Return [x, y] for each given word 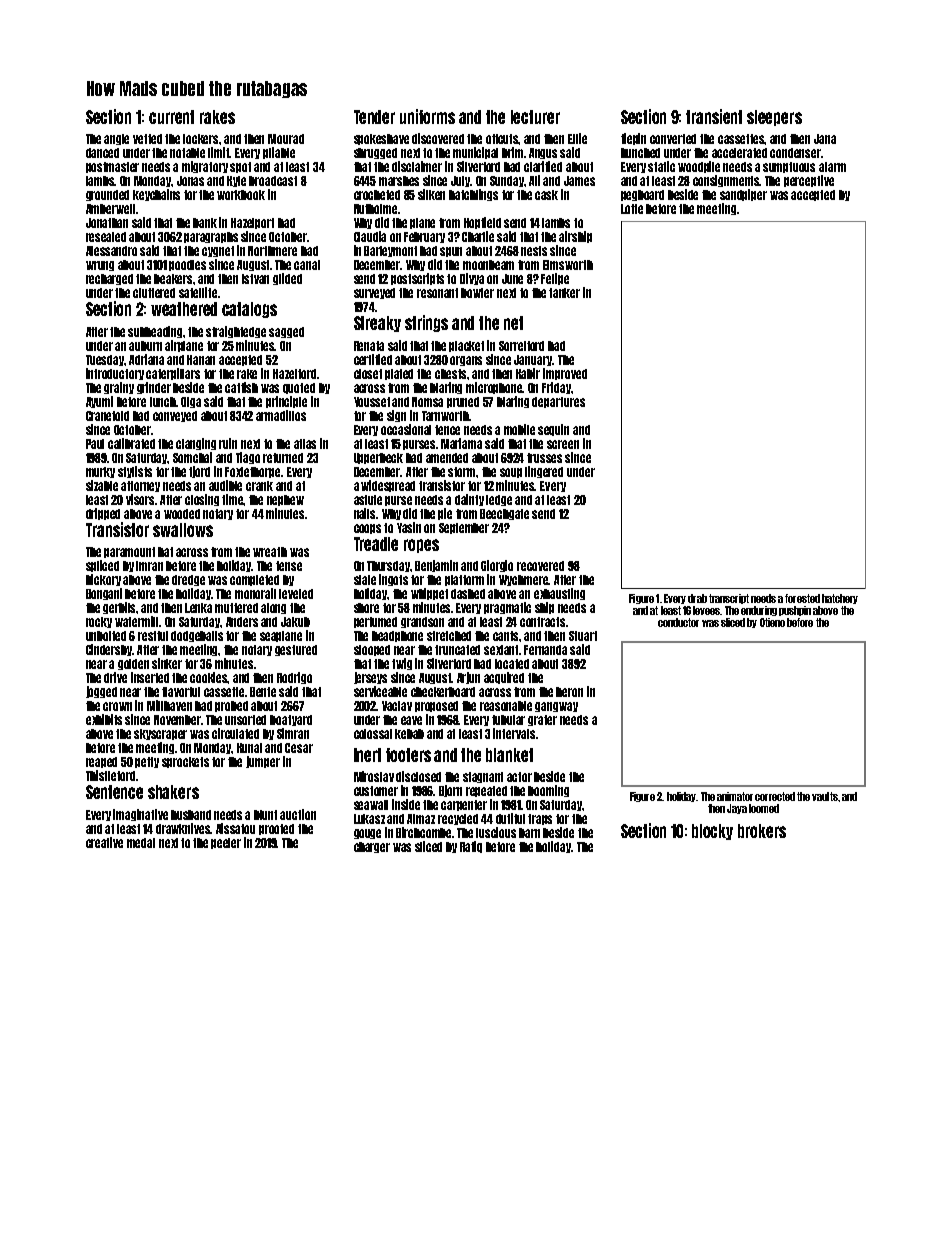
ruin [228, 443]
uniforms [427, 116]
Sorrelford [521, 346]
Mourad [286, 139]
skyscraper [160, 734]
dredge [188, 580]
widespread [388, 486]
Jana [825, 139]
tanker [564, 293]
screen [563, 444]
